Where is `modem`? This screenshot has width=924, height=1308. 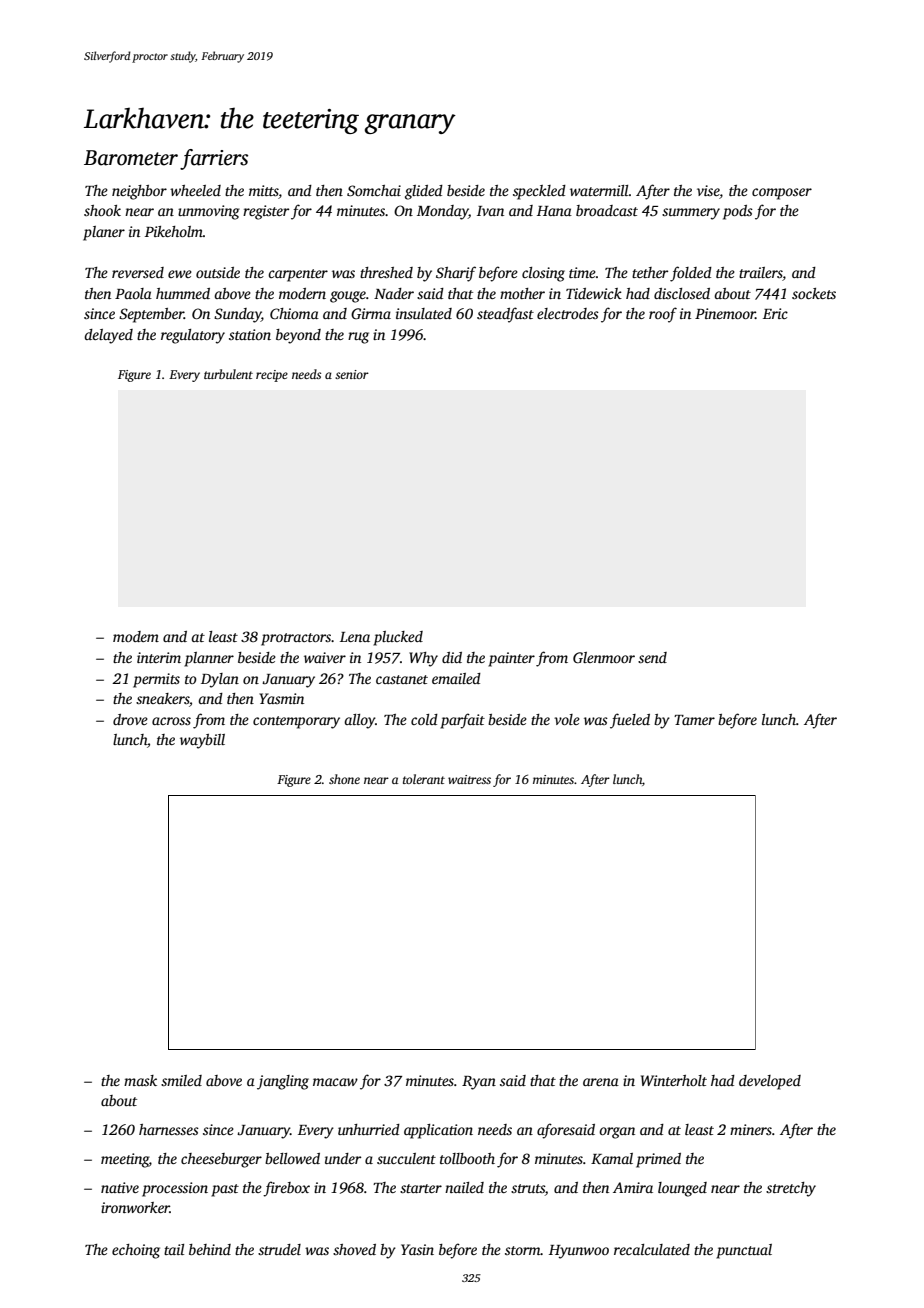
modem is located at coordinates (136, 636).
